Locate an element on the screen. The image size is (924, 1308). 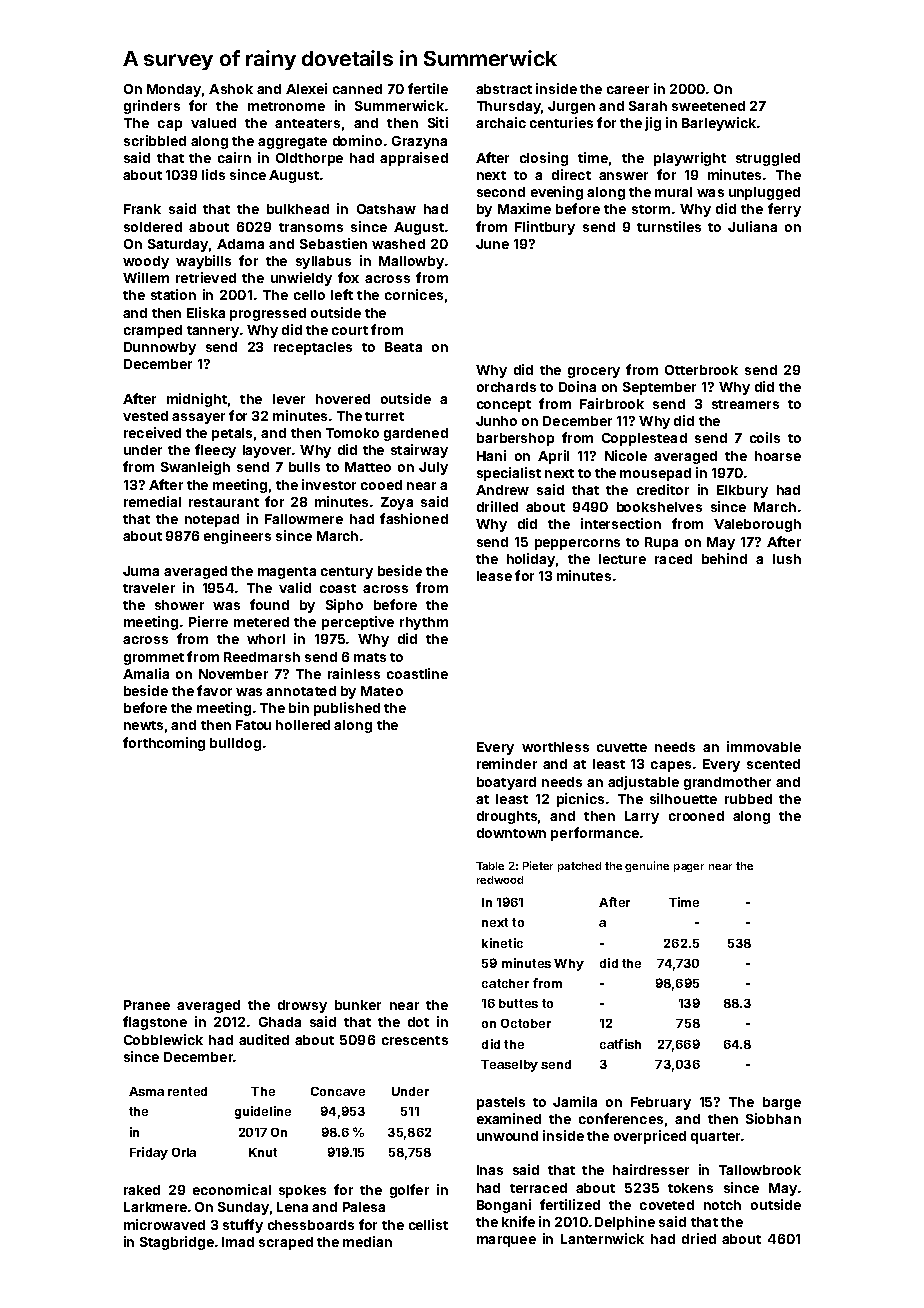
kinetic is located at coordinates (502, 943).
